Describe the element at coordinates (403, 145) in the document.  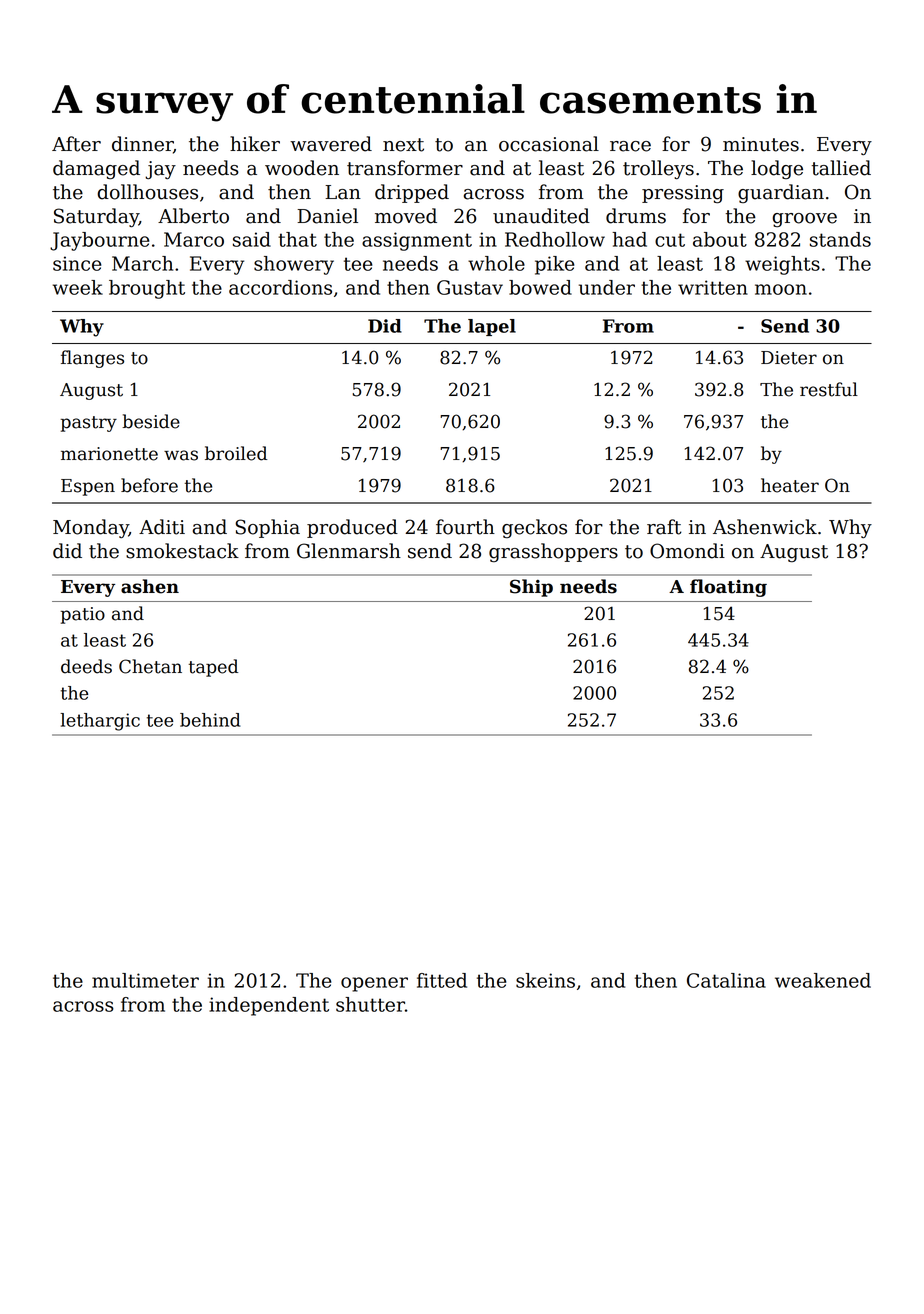
I see `next` at that location.
